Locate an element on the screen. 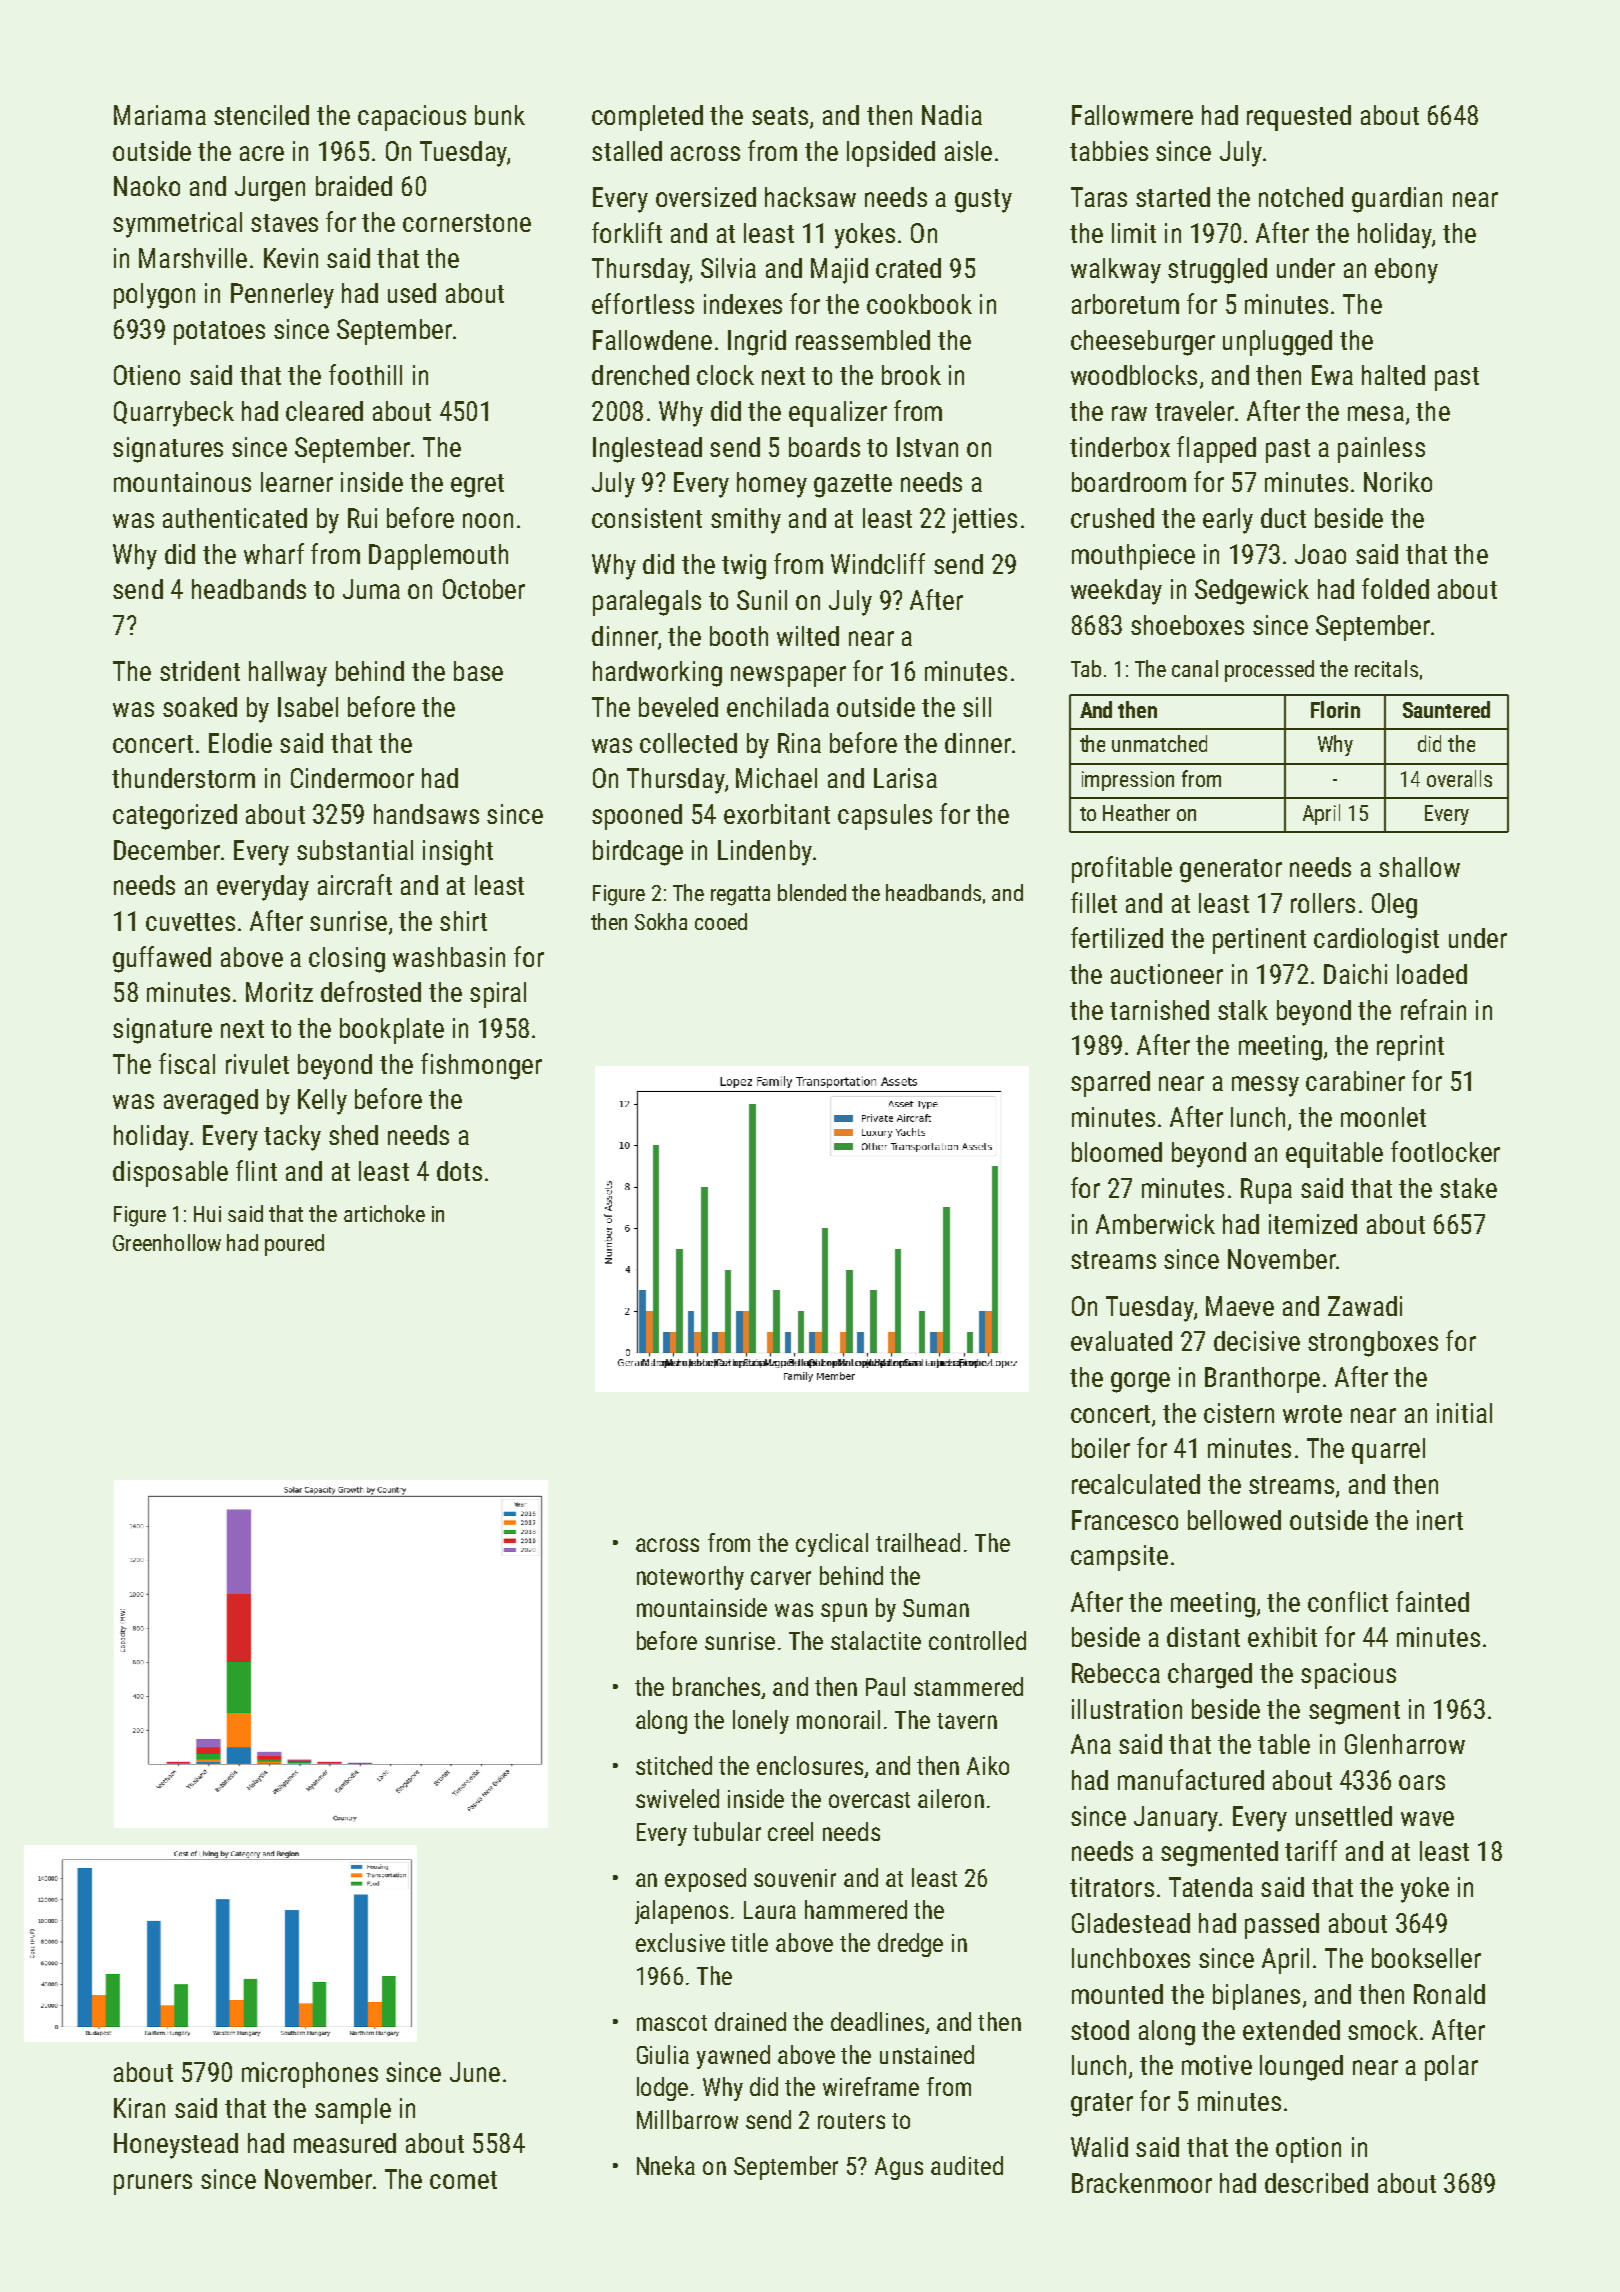  recitals is located at coordinates (1386, 668).
